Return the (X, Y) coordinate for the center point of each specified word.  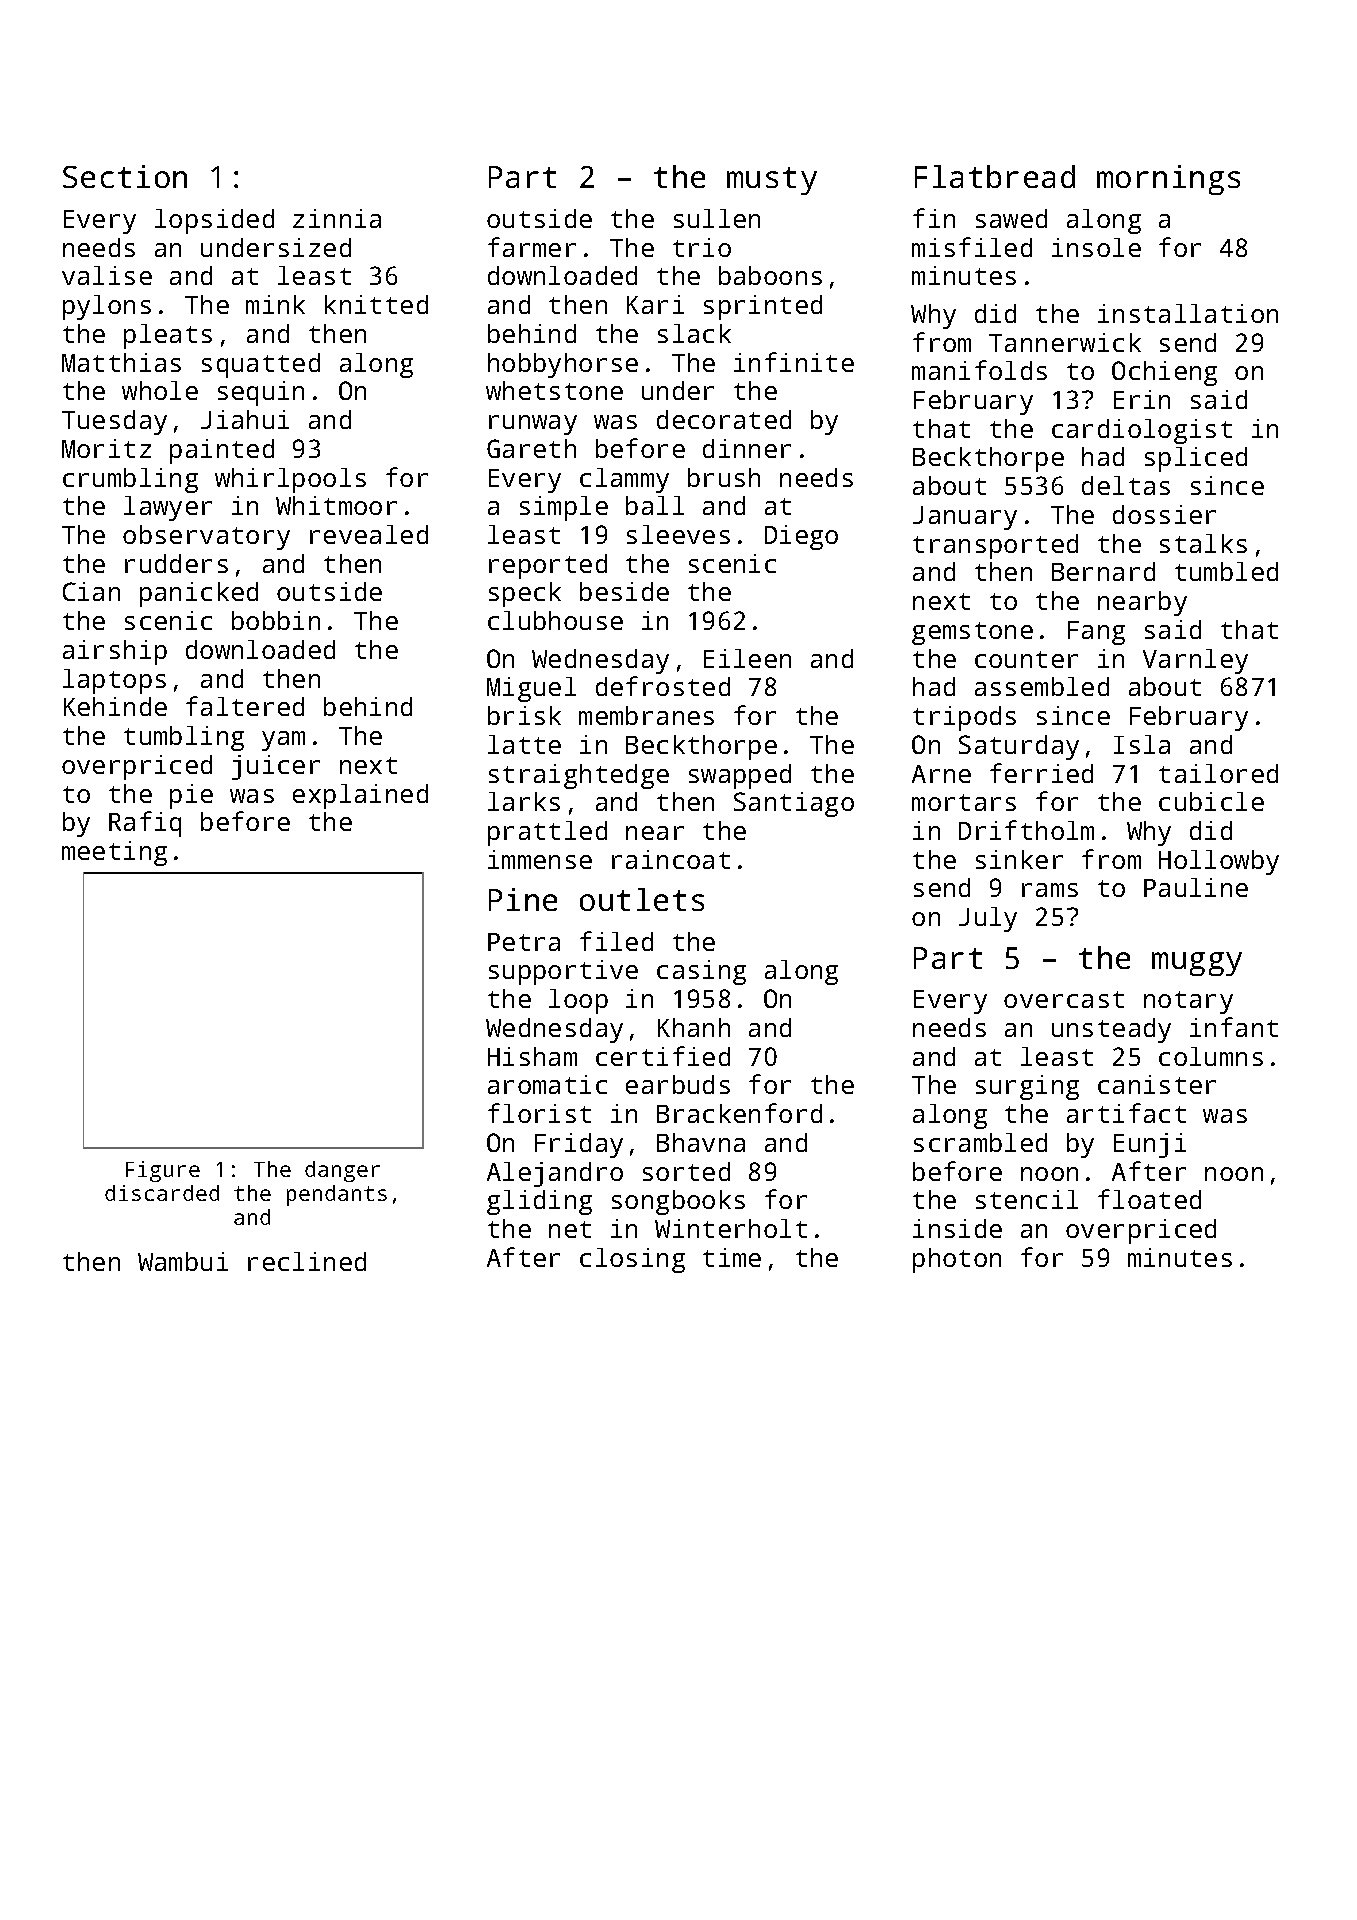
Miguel (531, 689)
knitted (376, 304)
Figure (163, 1171)
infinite (794, 362)
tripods (964, 718)
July (988, 919)
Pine (523, 899)
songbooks (678, 1202)
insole (1096, 247)
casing (701, 972)
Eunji (1150, 1145)
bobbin (276, 620)
